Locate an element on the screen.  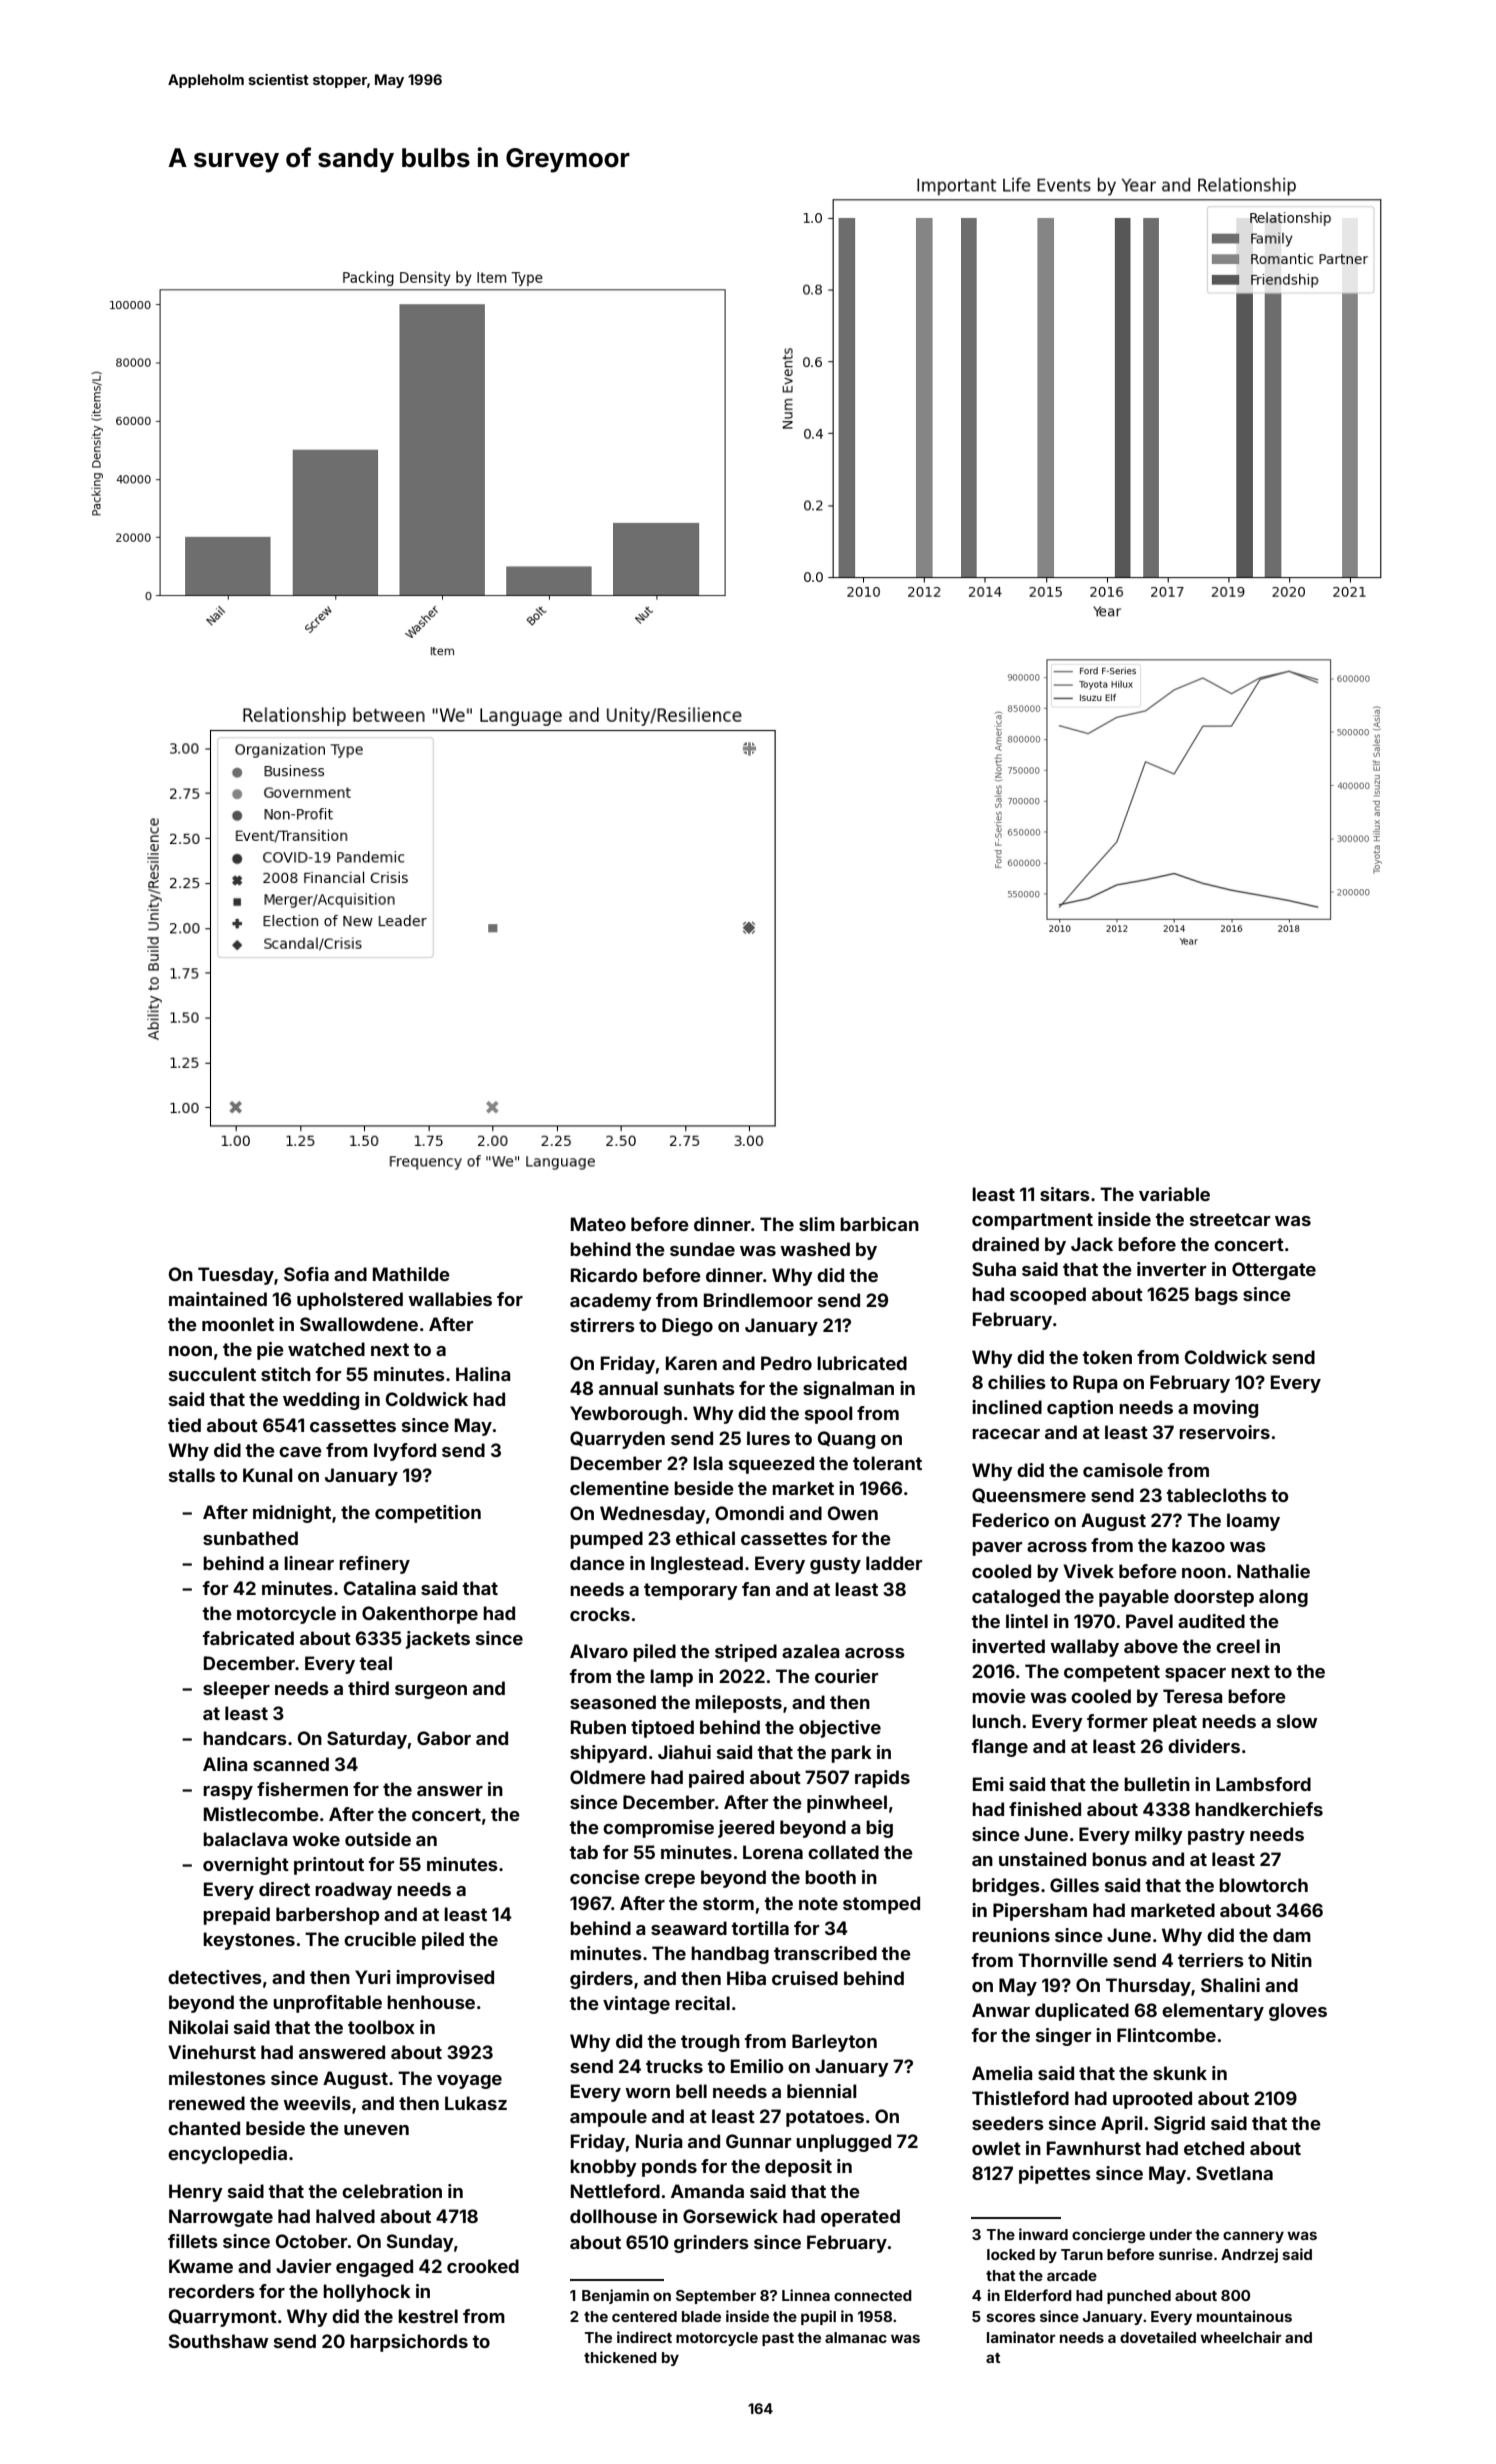
former is located at coordinates (1117, 1721).
